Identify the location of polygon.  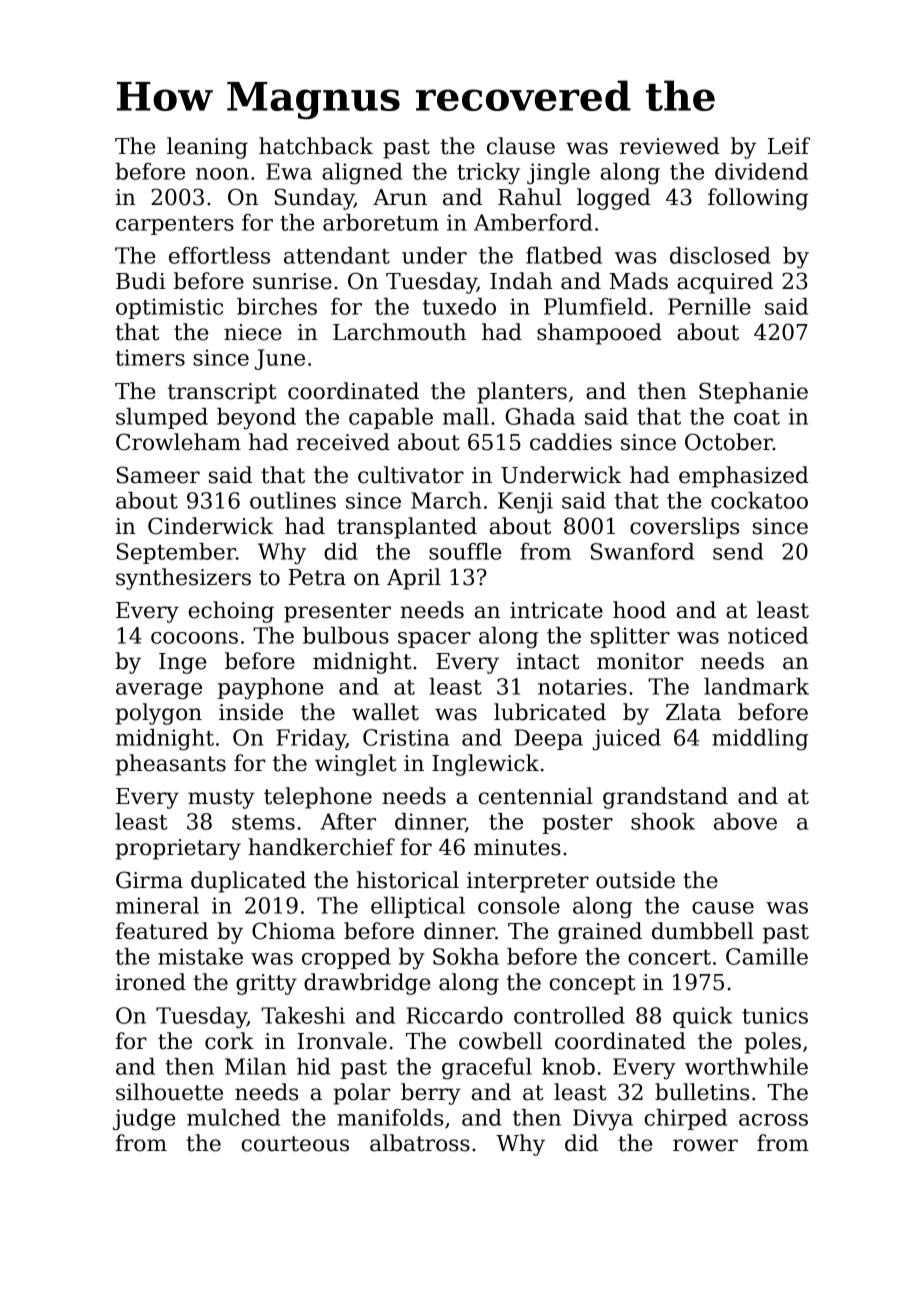
(158, 714).
